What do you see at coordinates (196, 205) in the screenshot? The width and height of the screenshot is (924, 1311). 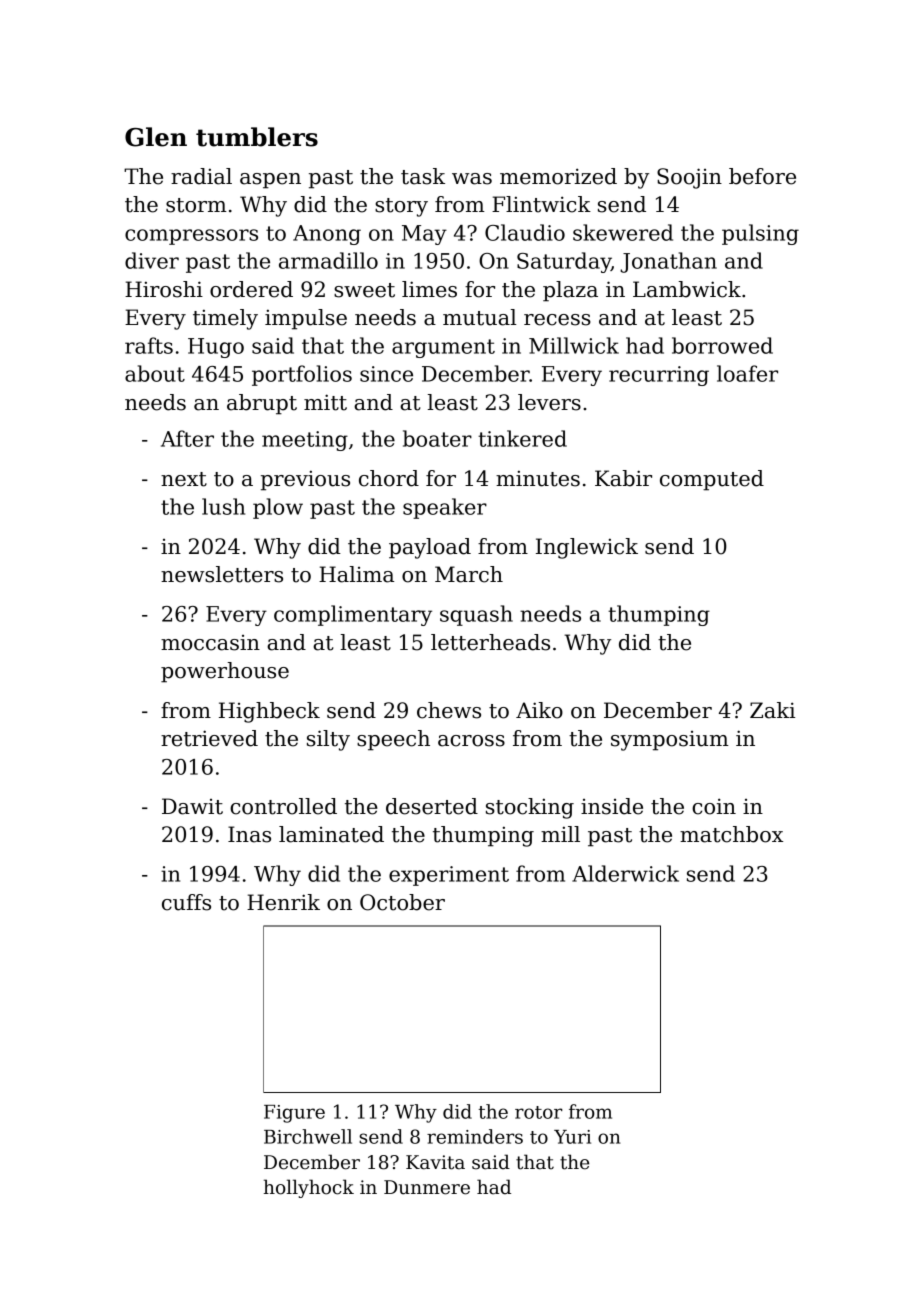 I see `storm` at bounding box center [196, 205].
